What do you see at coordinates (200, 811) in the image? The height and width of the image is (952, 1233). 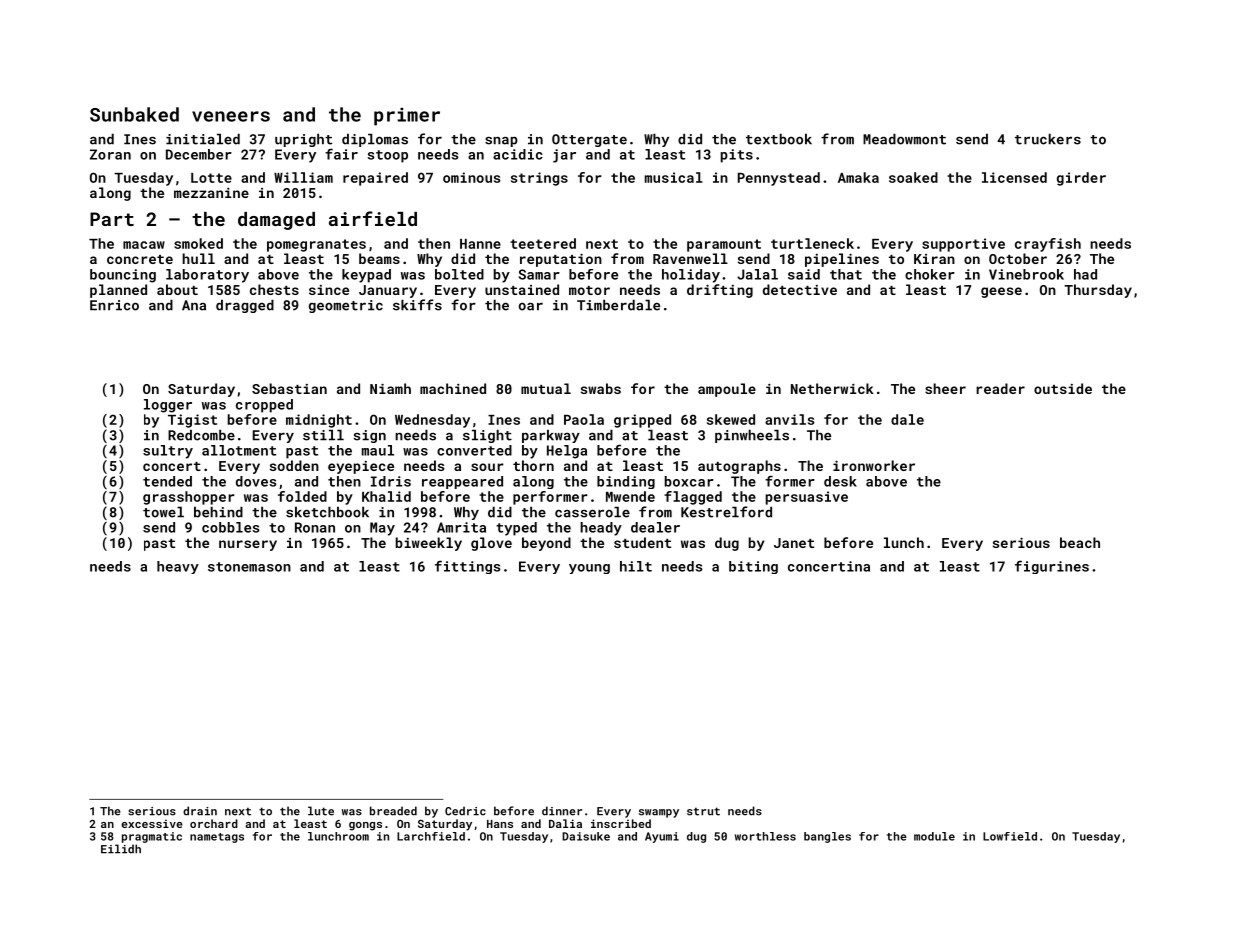 I see `drain` at bounding box center [200, 811].
